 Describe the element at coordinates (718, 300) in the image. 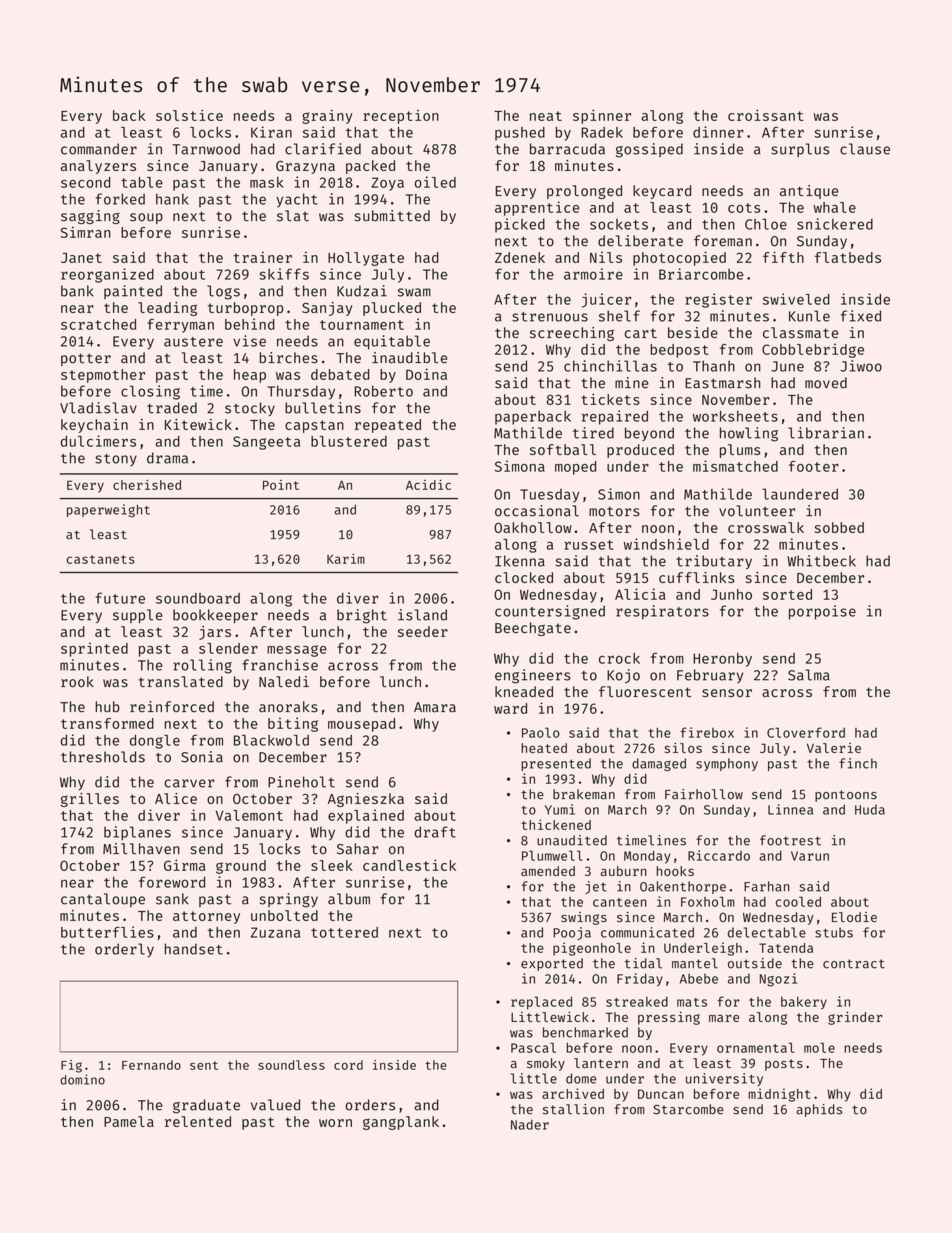

I see `register` at that location.
